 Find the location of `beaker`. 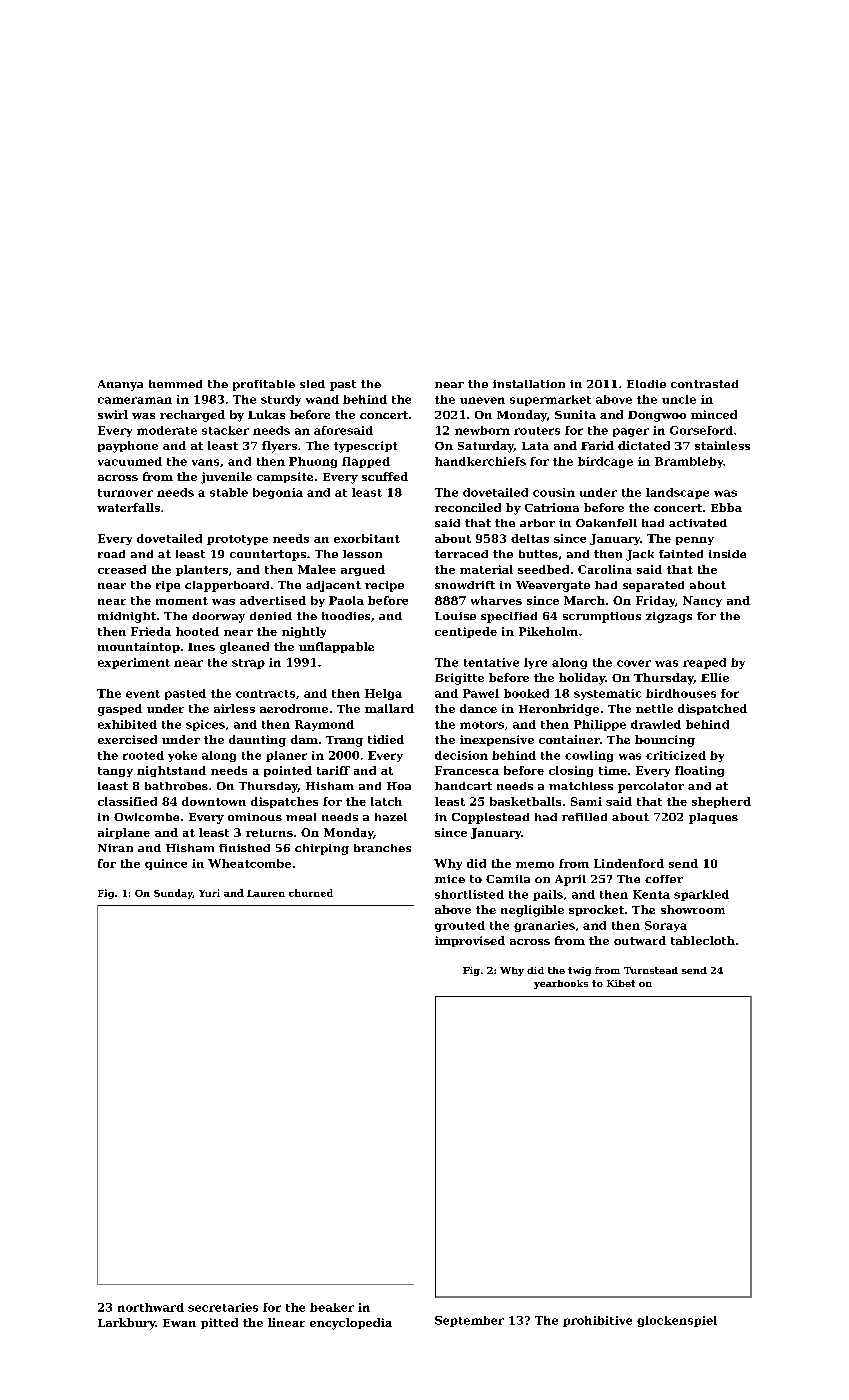

beaker is located at coordinates (332, 1307).
